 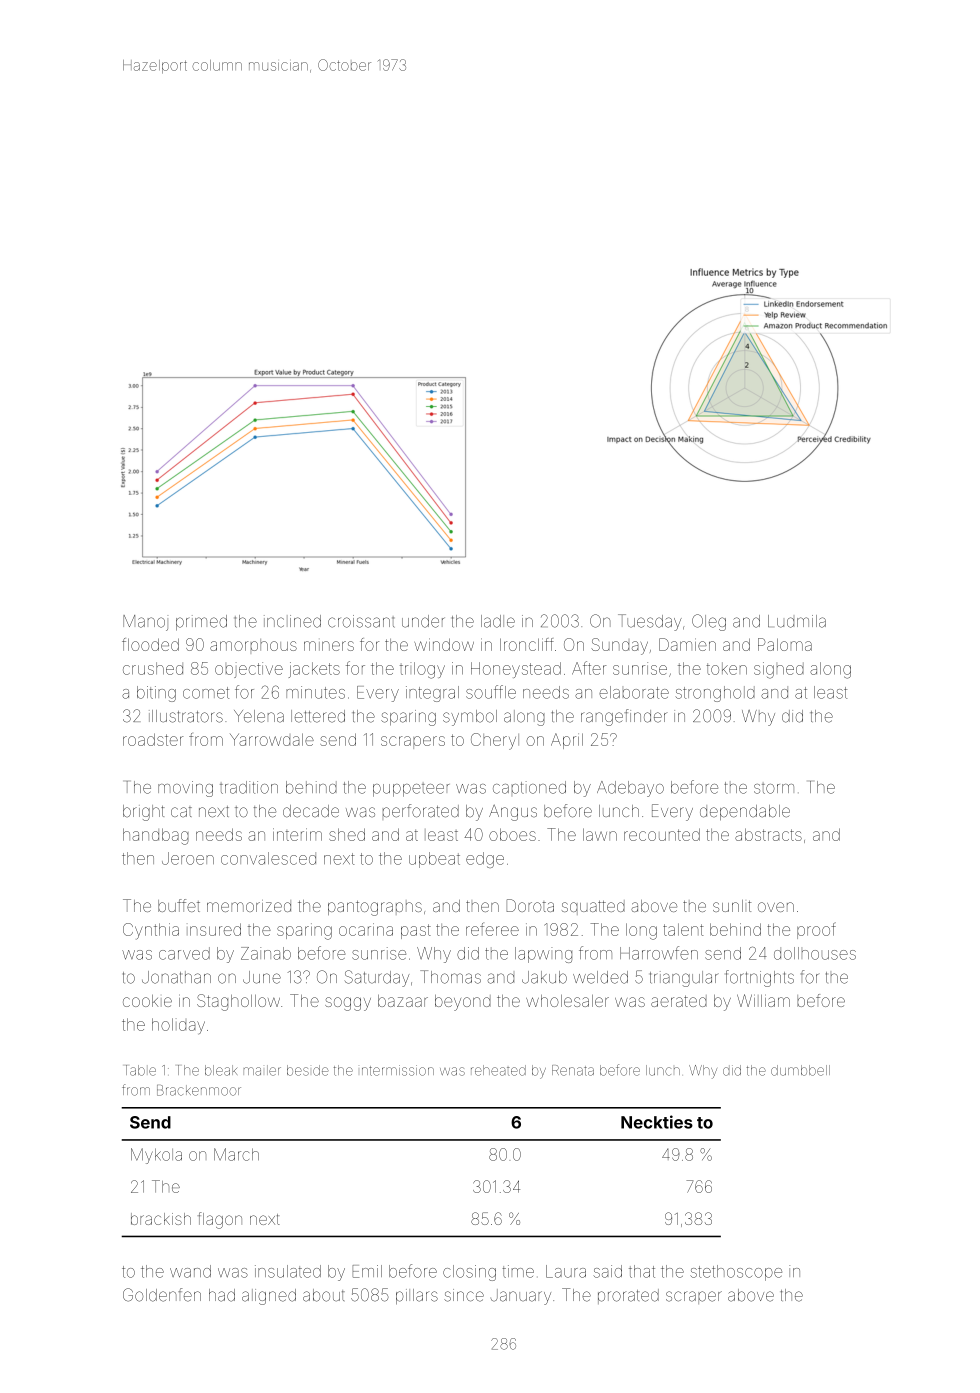 I want to click on pantographs, so click(x=375, y=908).
